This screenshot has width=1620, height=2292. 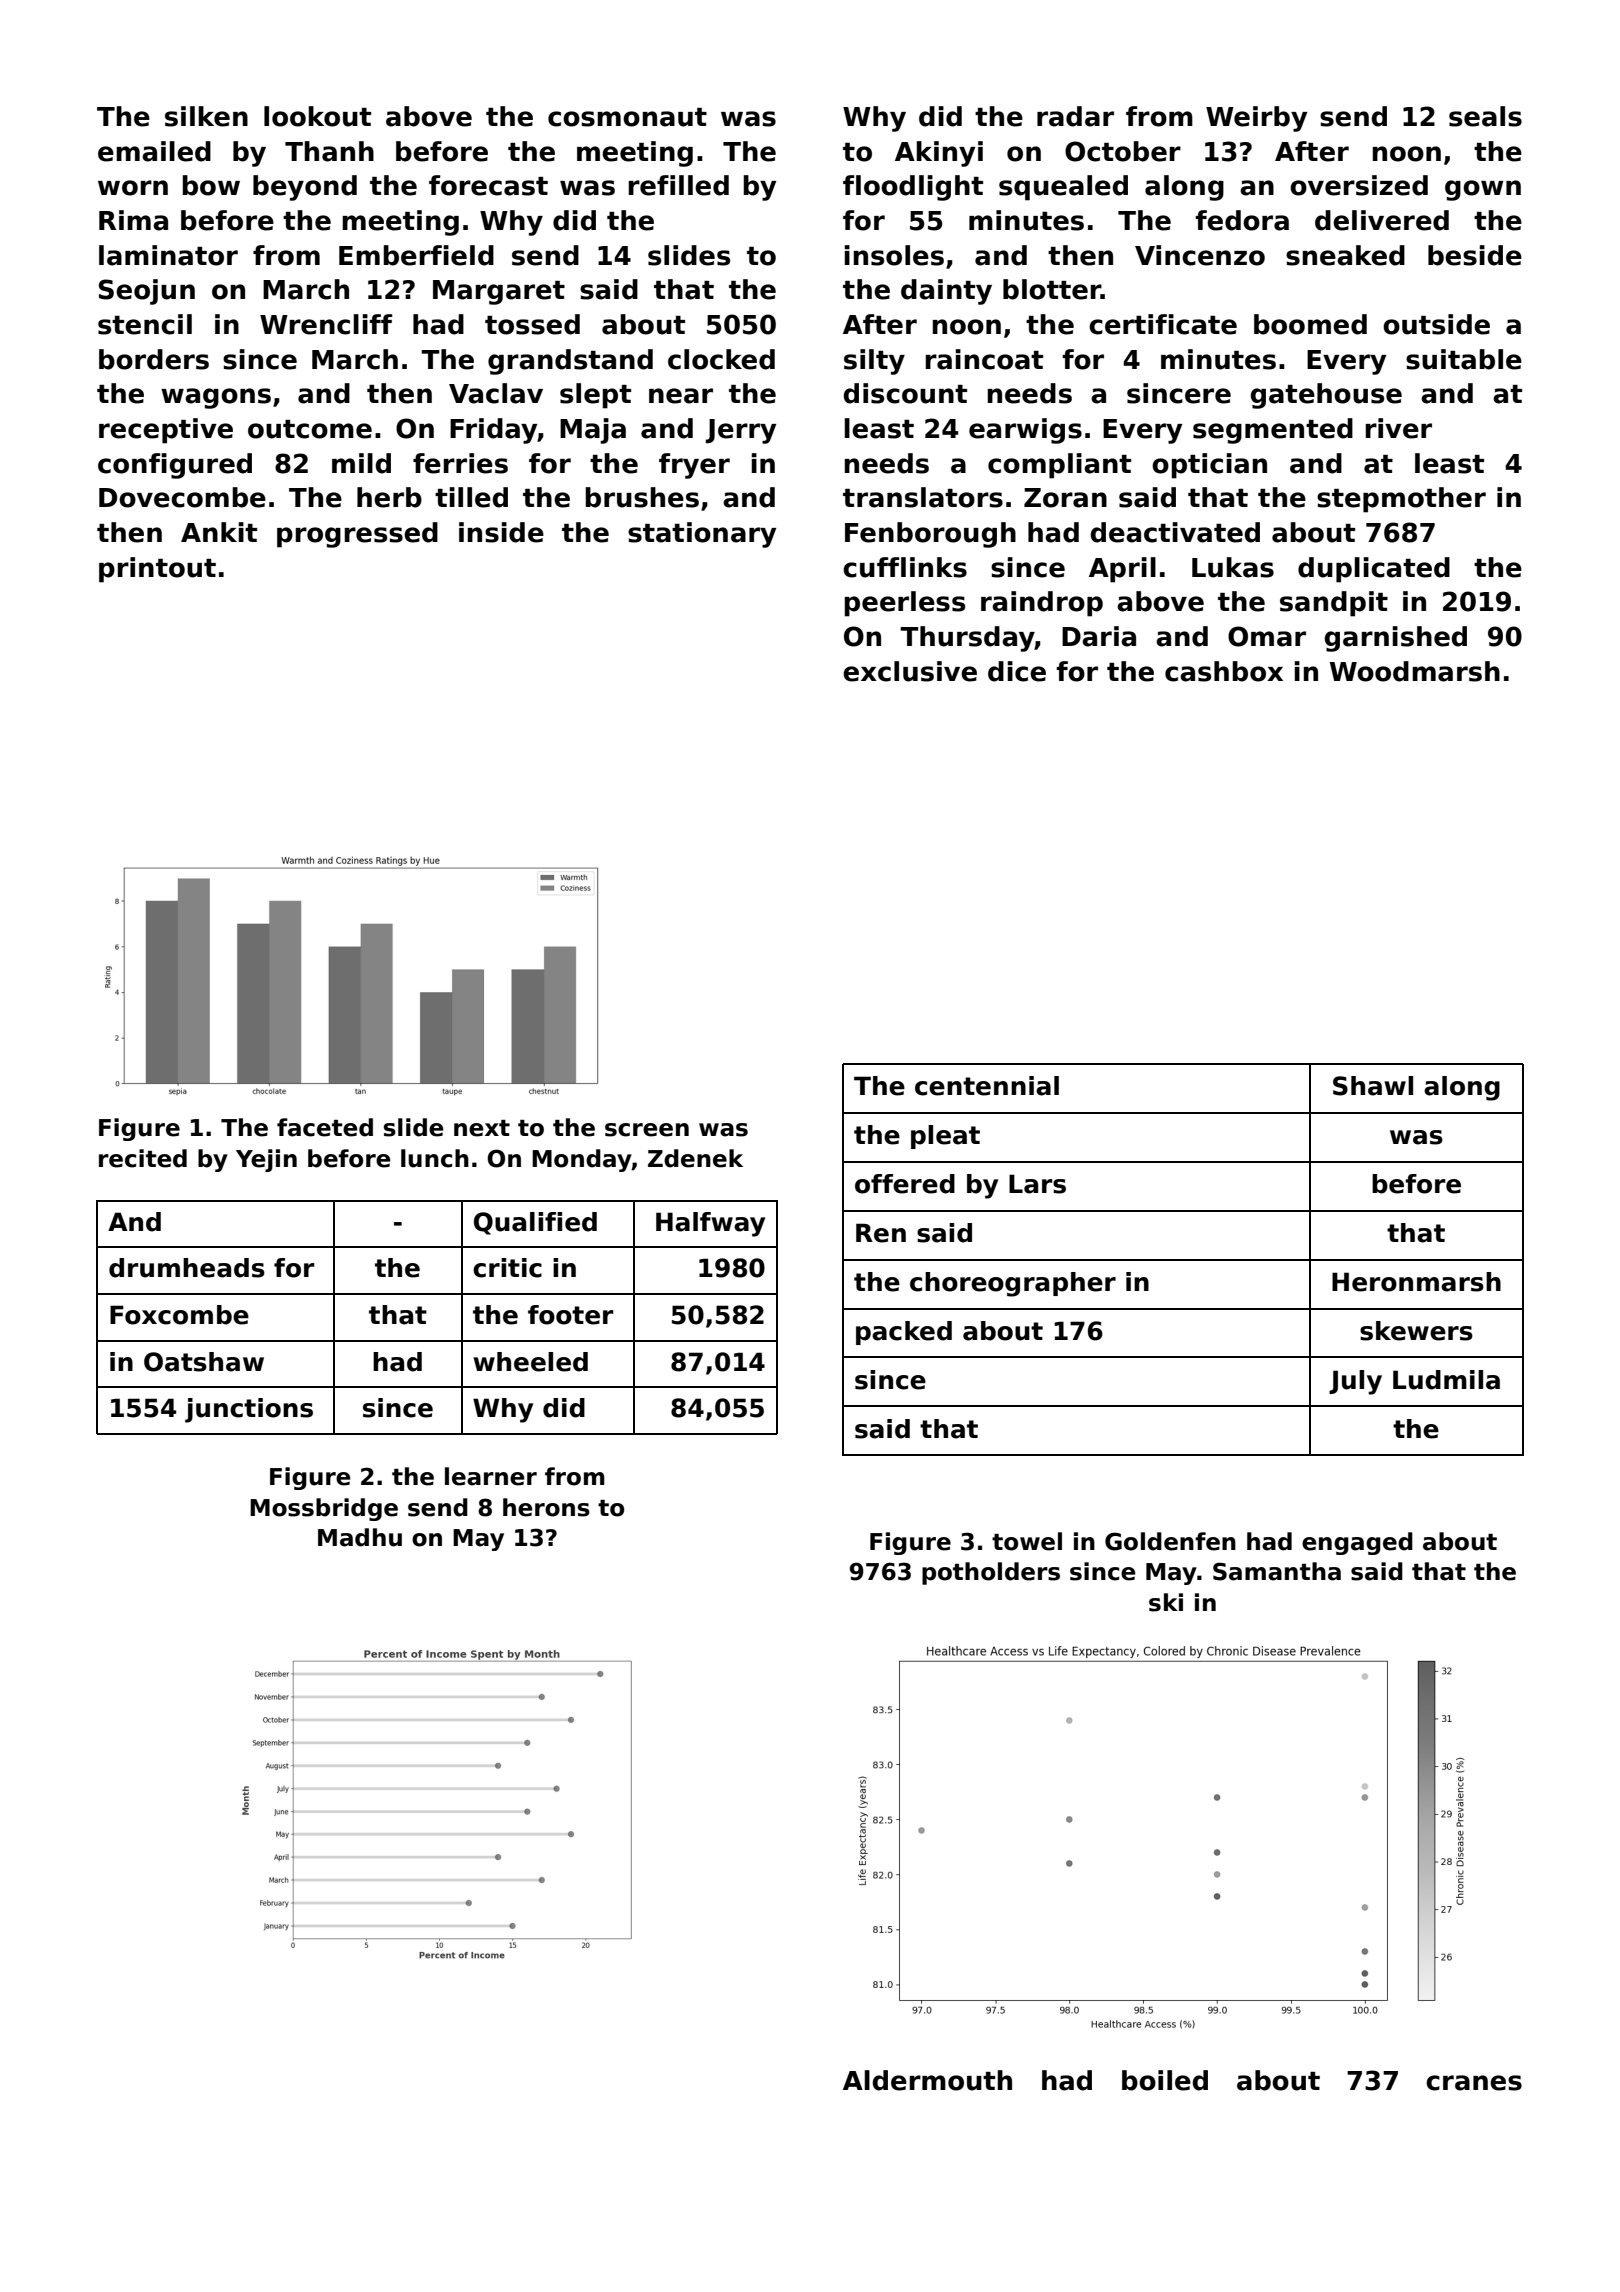 What do you see at coordinates (154, 151) in the screenshot?
I see `emailed` at bounding box center [154, 151].
